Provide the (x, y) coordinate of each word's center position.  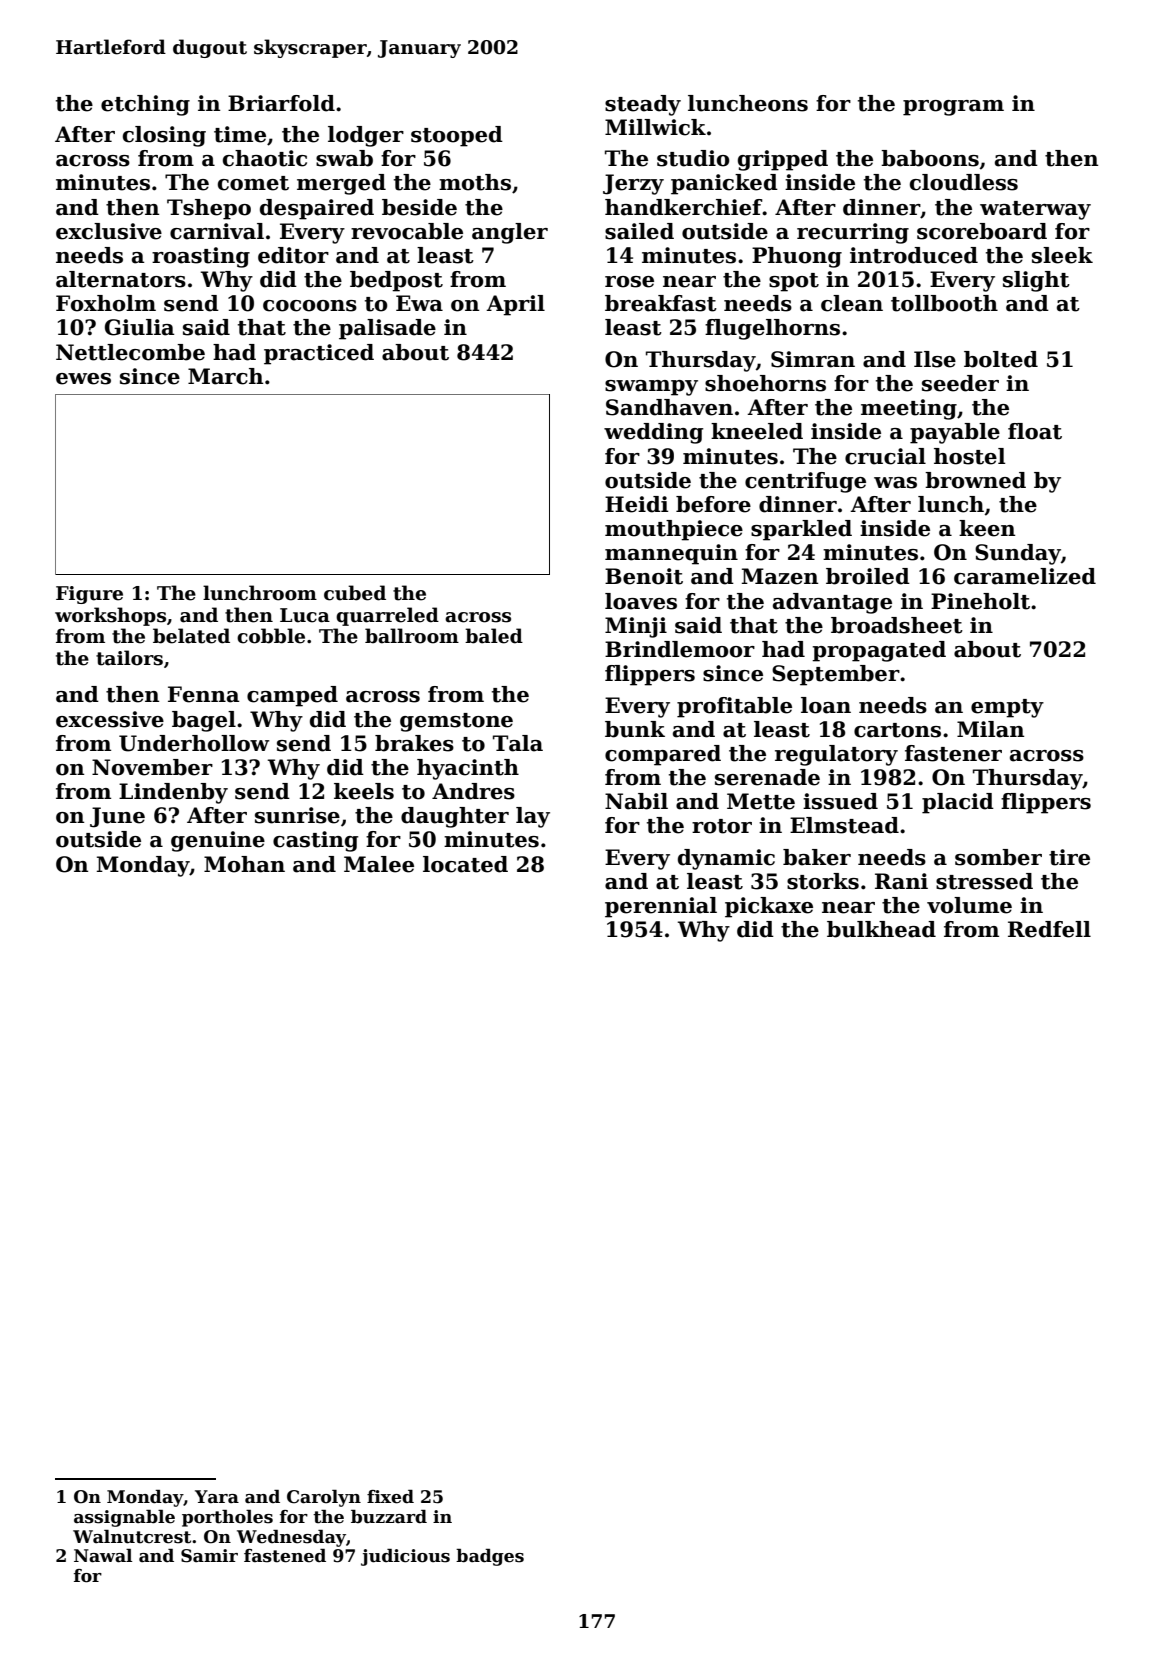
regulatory (836, 755)
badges (490, 1557)
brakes (414, 743)
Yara (217, 1497)
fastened (285, 1556)
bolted (1001, 359)
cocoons (310, 306)
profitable (734, 707)
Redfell (1049, 929)
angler (510, 233)
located (465, 864)
